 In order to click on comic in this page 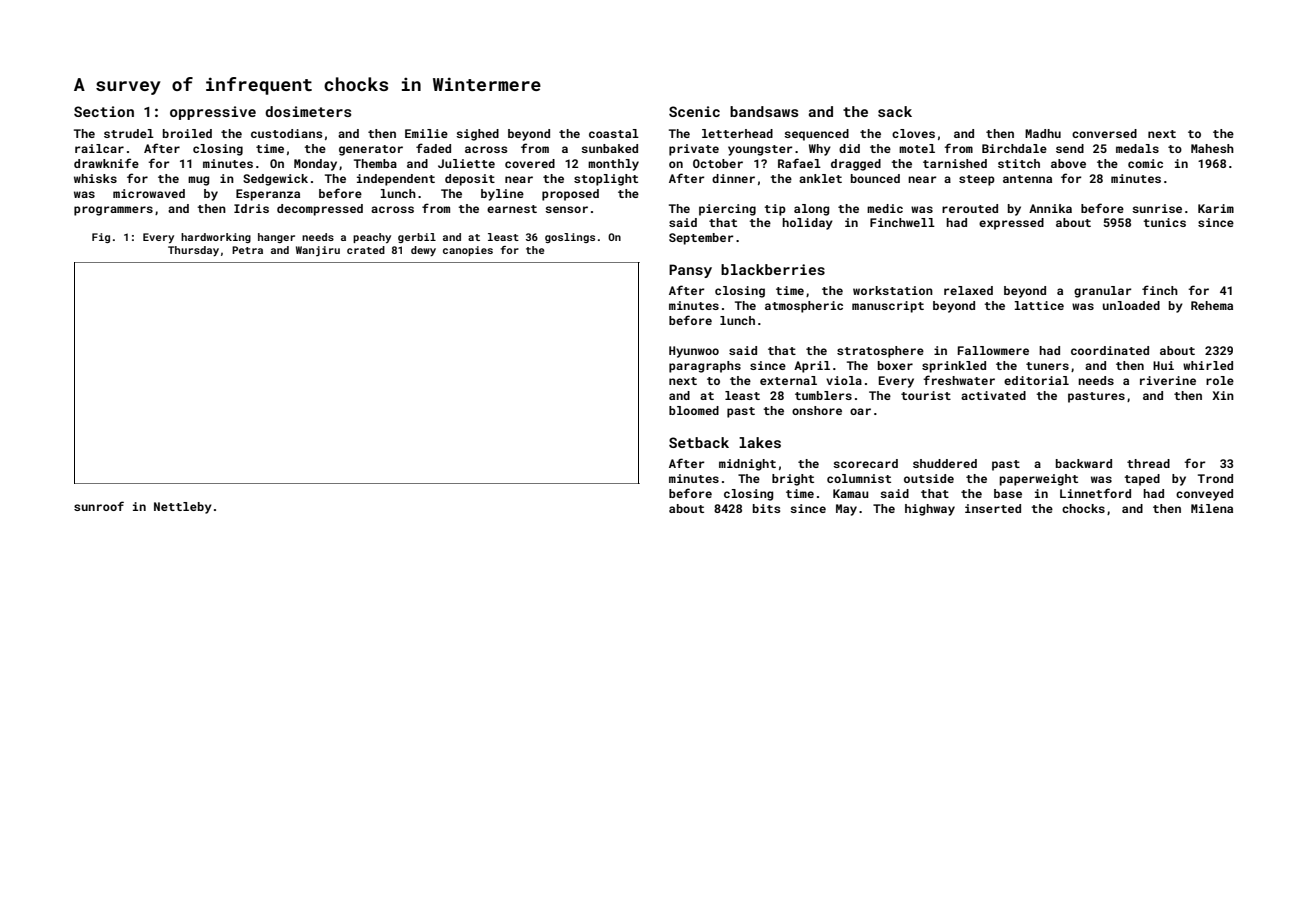, I will do `click(1145, 163)`.
